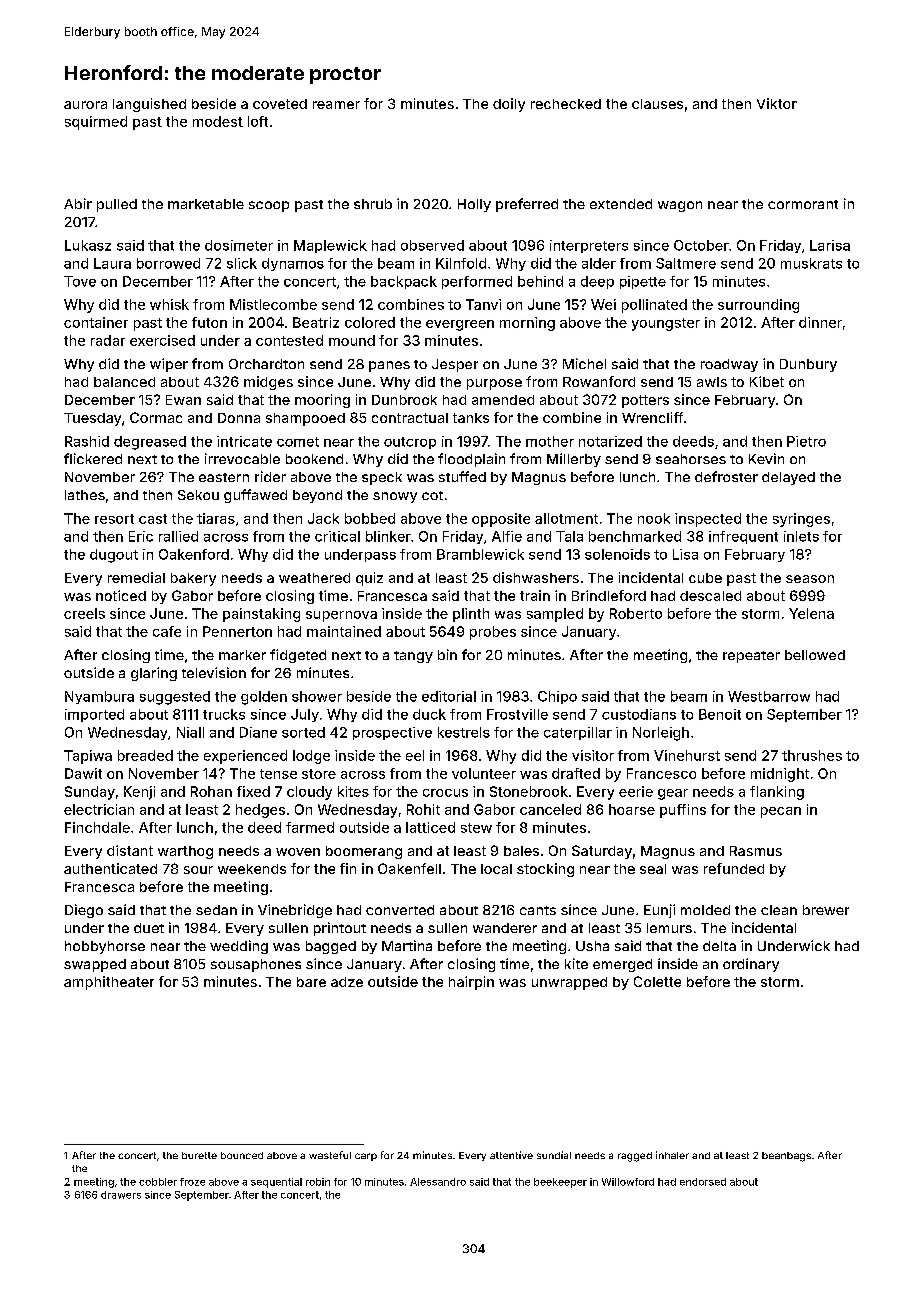 This screenshot has width=924, height=1308. What do you see at coordinates (471, 983) in the screenshot?
I see `hairpin` at bounding box center [471, 983].
